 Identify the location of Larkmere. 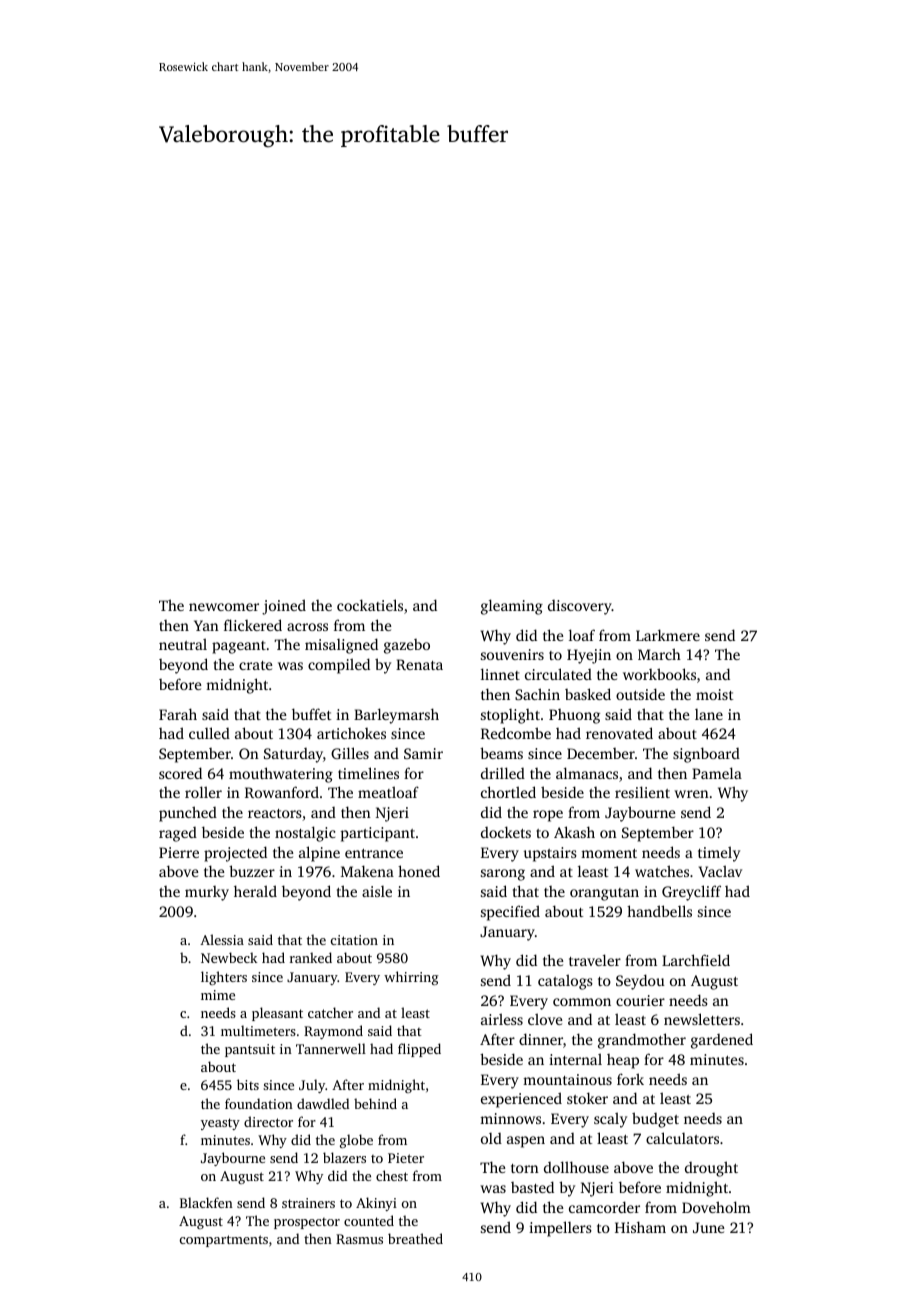
(668, 635).
